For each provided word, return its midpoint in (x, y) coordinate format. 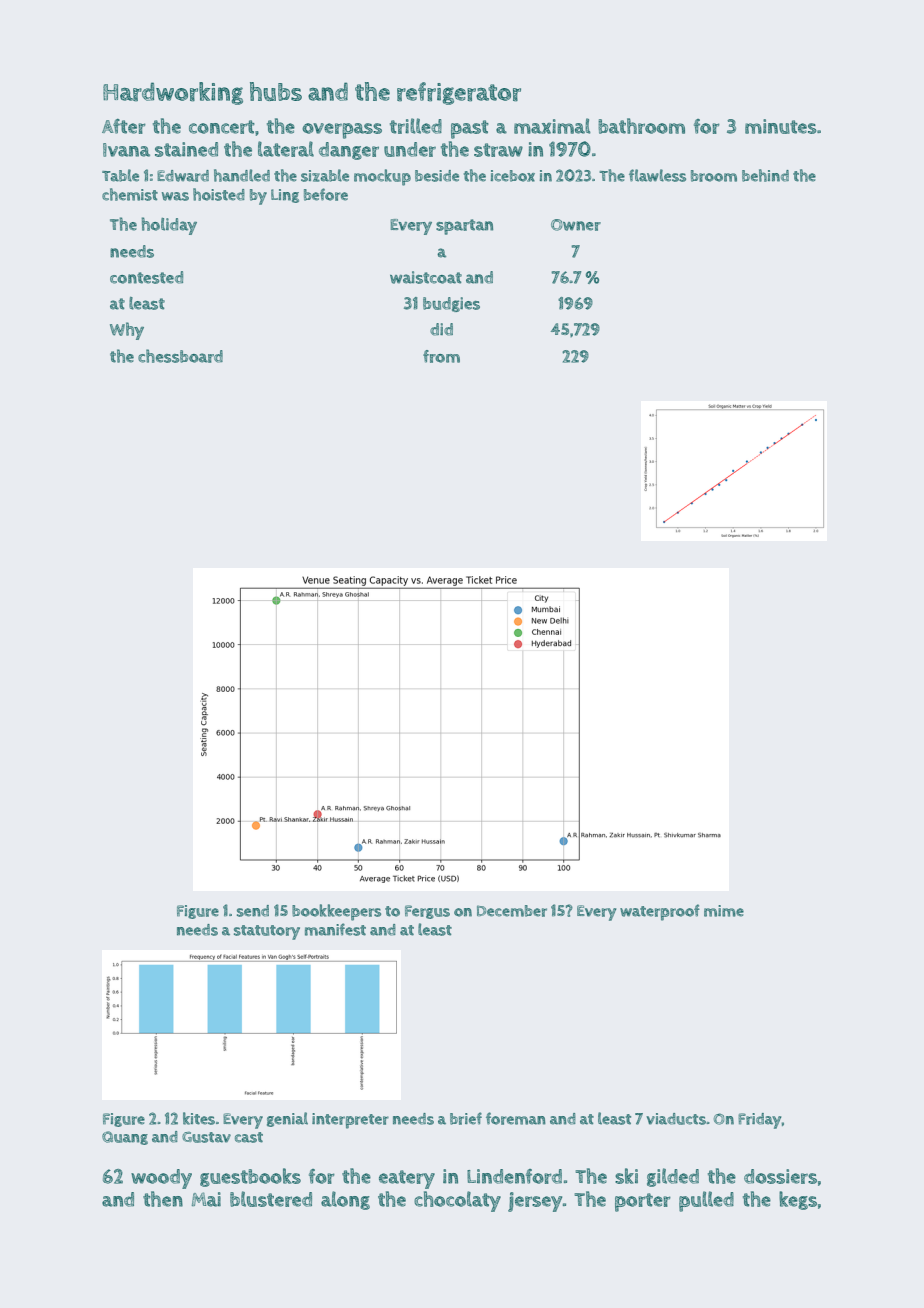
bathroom (641, 126)
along (345, 1200)
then (163, 1199)
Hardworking (173, 93)
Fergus (427, 912)
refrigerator (459, 93)
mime (724, 911)
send (253, 911)
